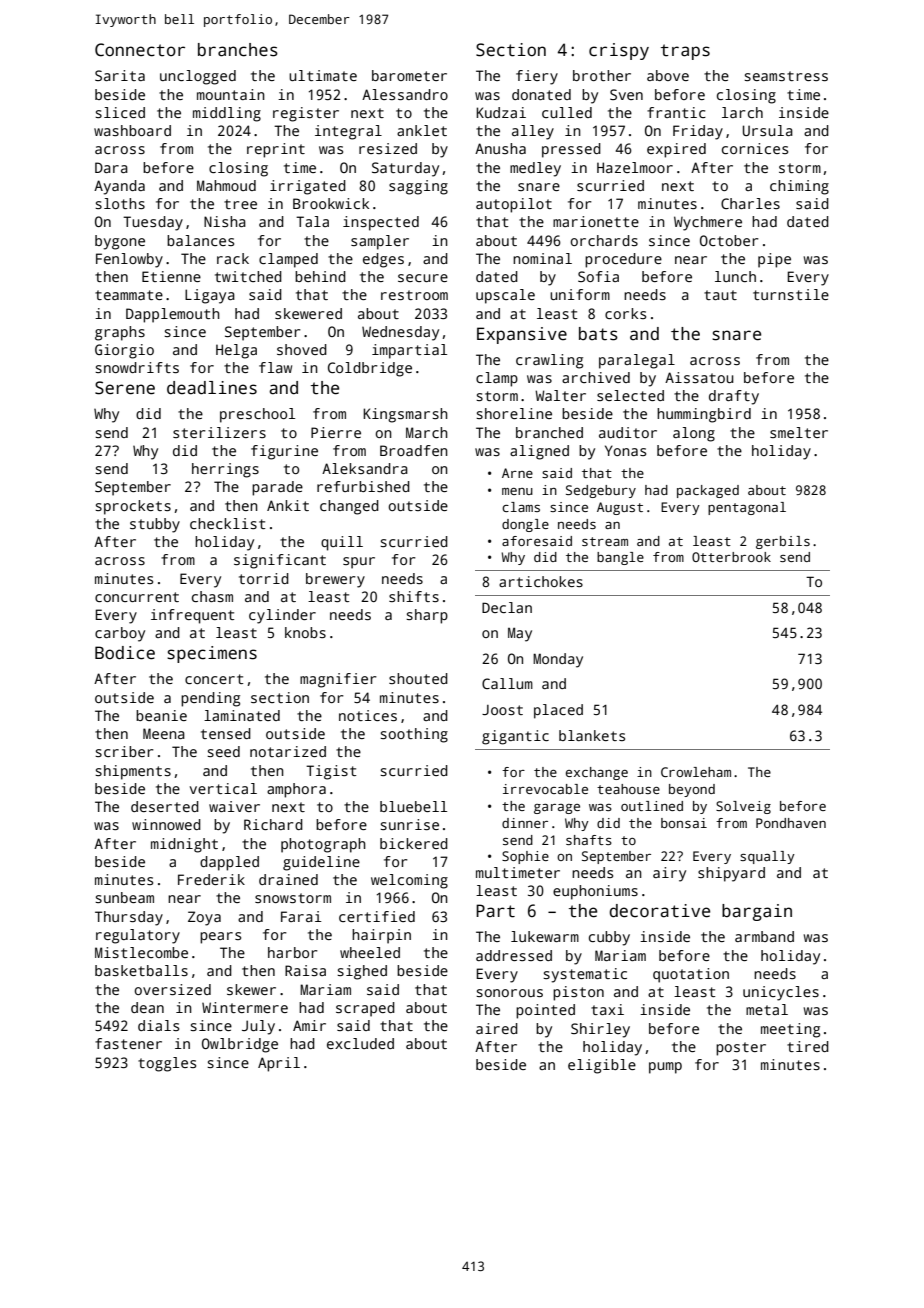 This screenshot has width=924, height=1308. Describe the element at coordinates (276, 150) in the screenshot. I see `reprint` at that location.
